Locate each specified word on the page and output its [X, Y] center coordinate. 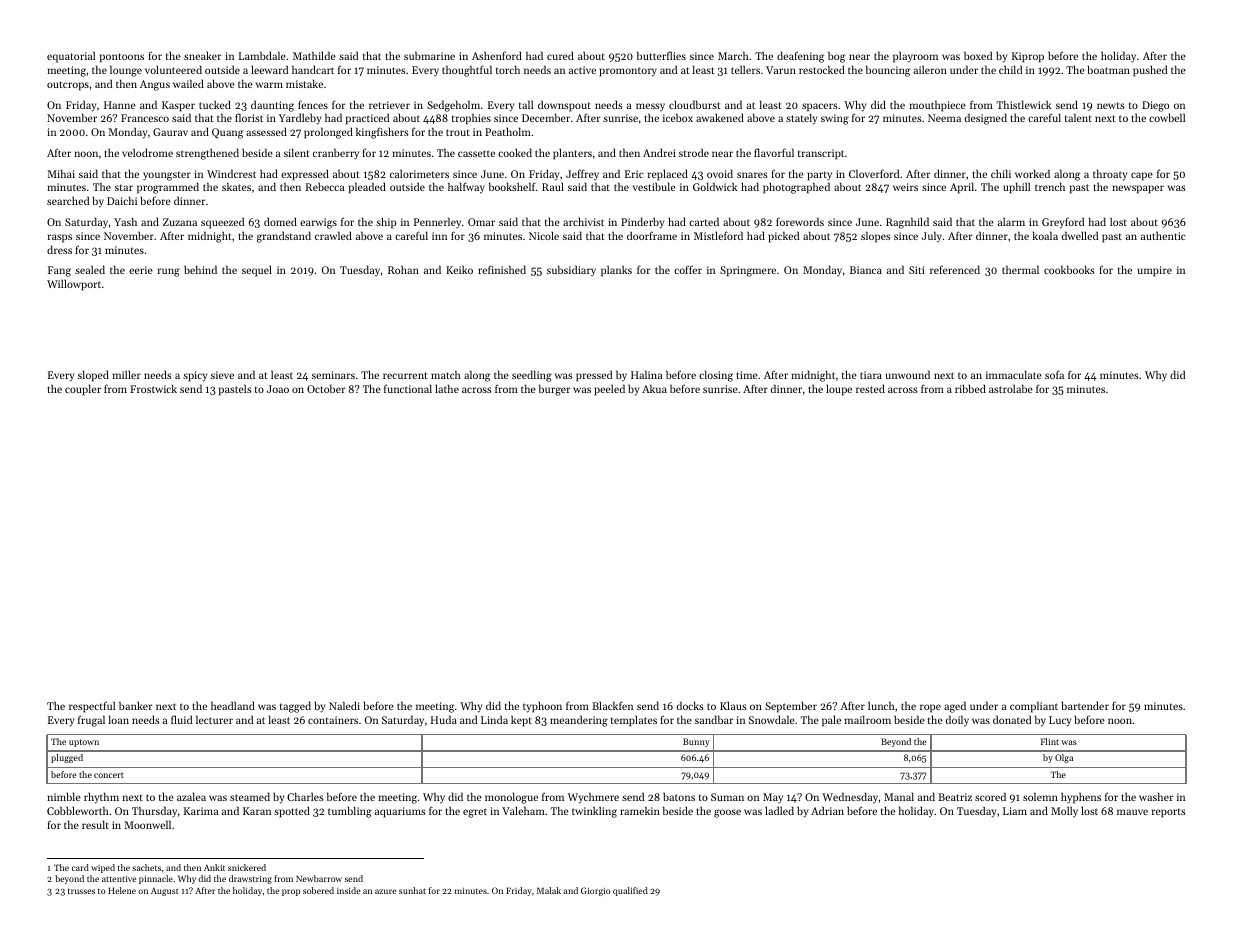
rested [870, 388]
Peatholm [508, 131]
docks [690, 705]
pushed [1150, 71]
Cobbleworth [78, 810]
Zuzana [180, 222]
